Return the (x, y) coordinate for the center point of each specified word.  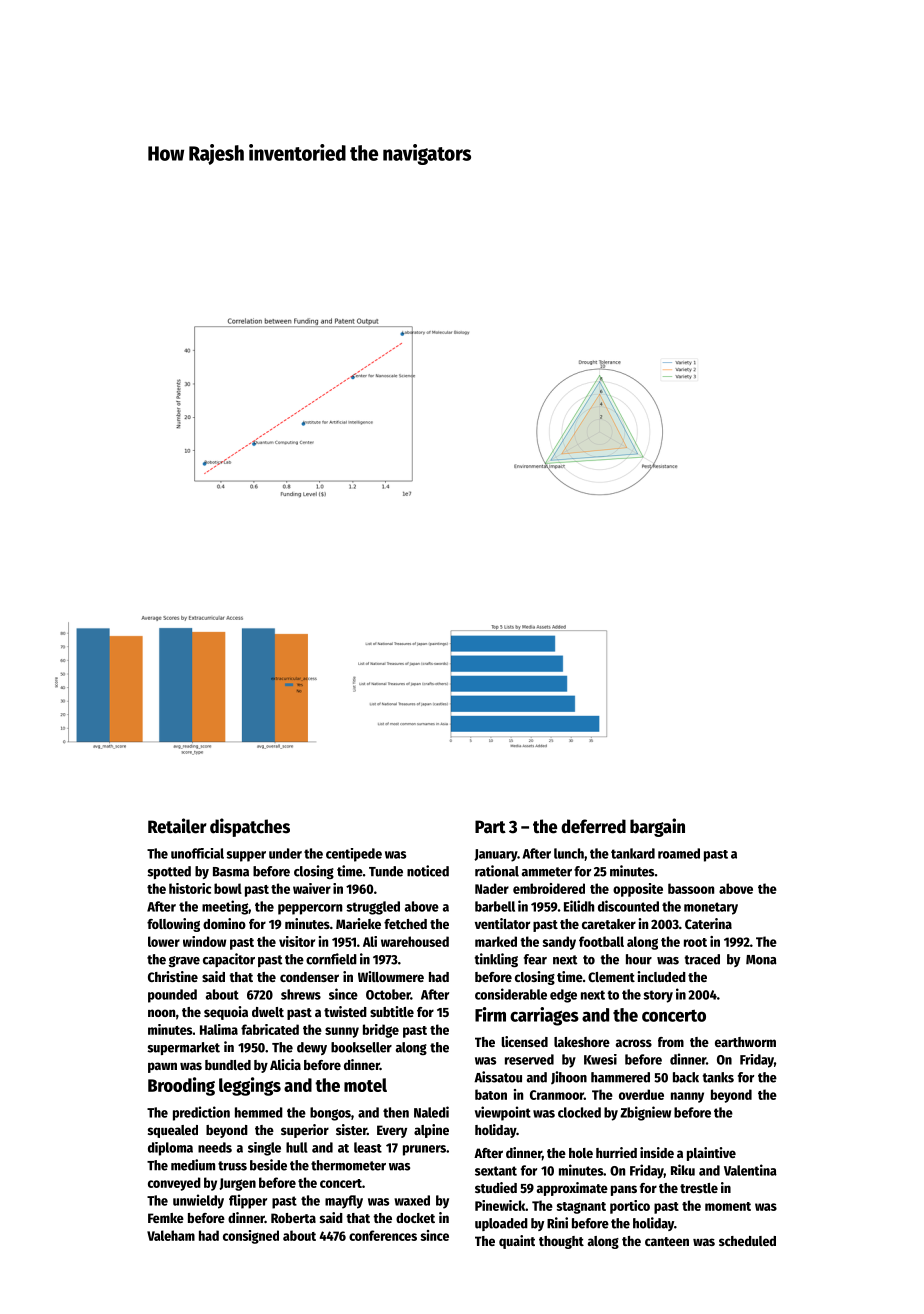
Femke (166, 1218)
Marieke (358, 923)
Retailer (177, 826)
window (204, 941)
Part (490, 827)
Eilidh (579, 906)
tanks (718, 1077)
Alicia (285, 1064)
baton (491, 1094)
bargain (657, 827)
